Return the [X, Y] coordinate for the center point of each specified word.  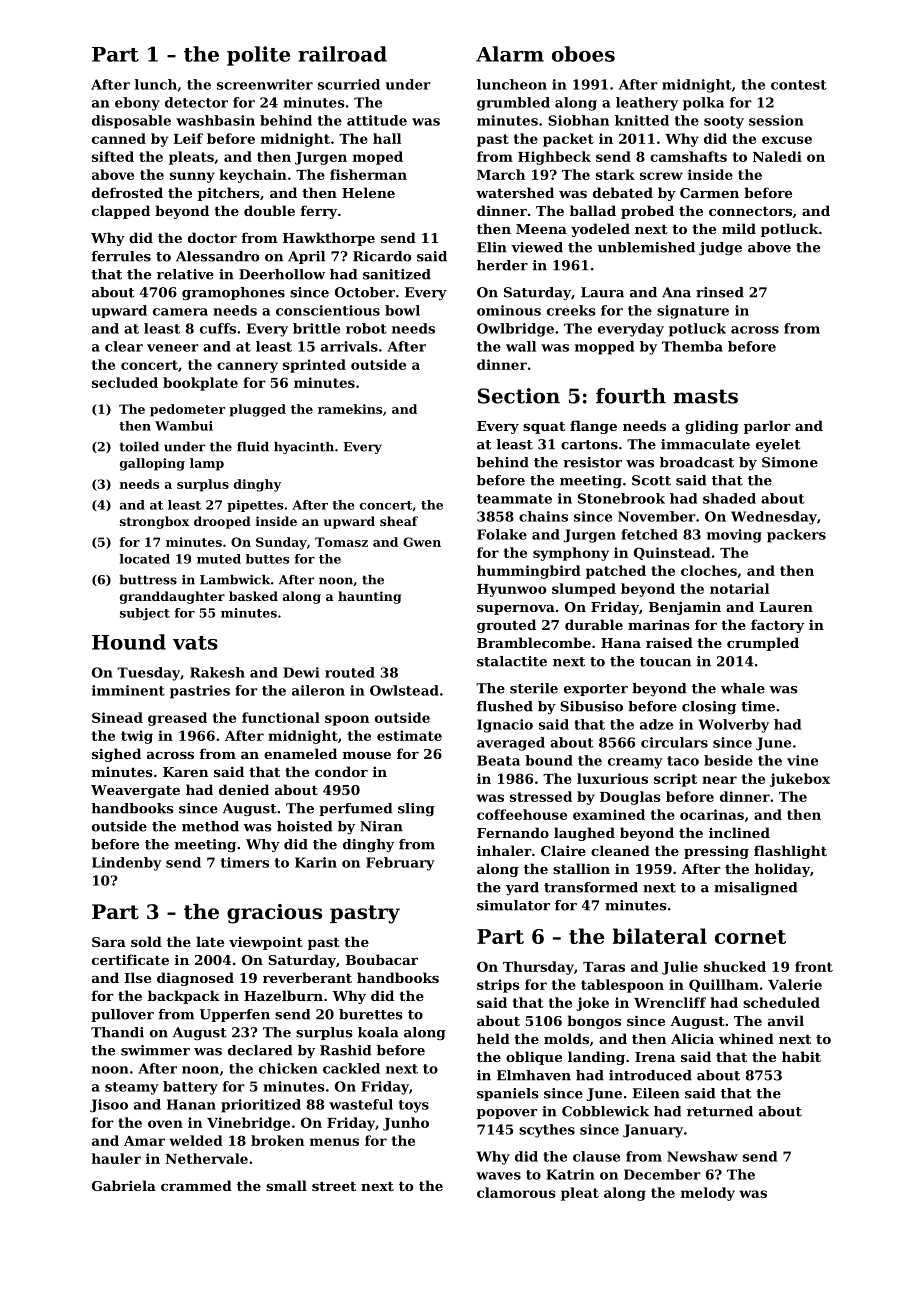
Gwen [422, 542]
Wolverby [733, 726]
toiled [139, 446]
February [400, 864]
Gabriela [124, 1185]
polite [258, 56]
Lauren [786, 607]
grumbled [513, 104]
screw [661, 176]
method [210, 826]
